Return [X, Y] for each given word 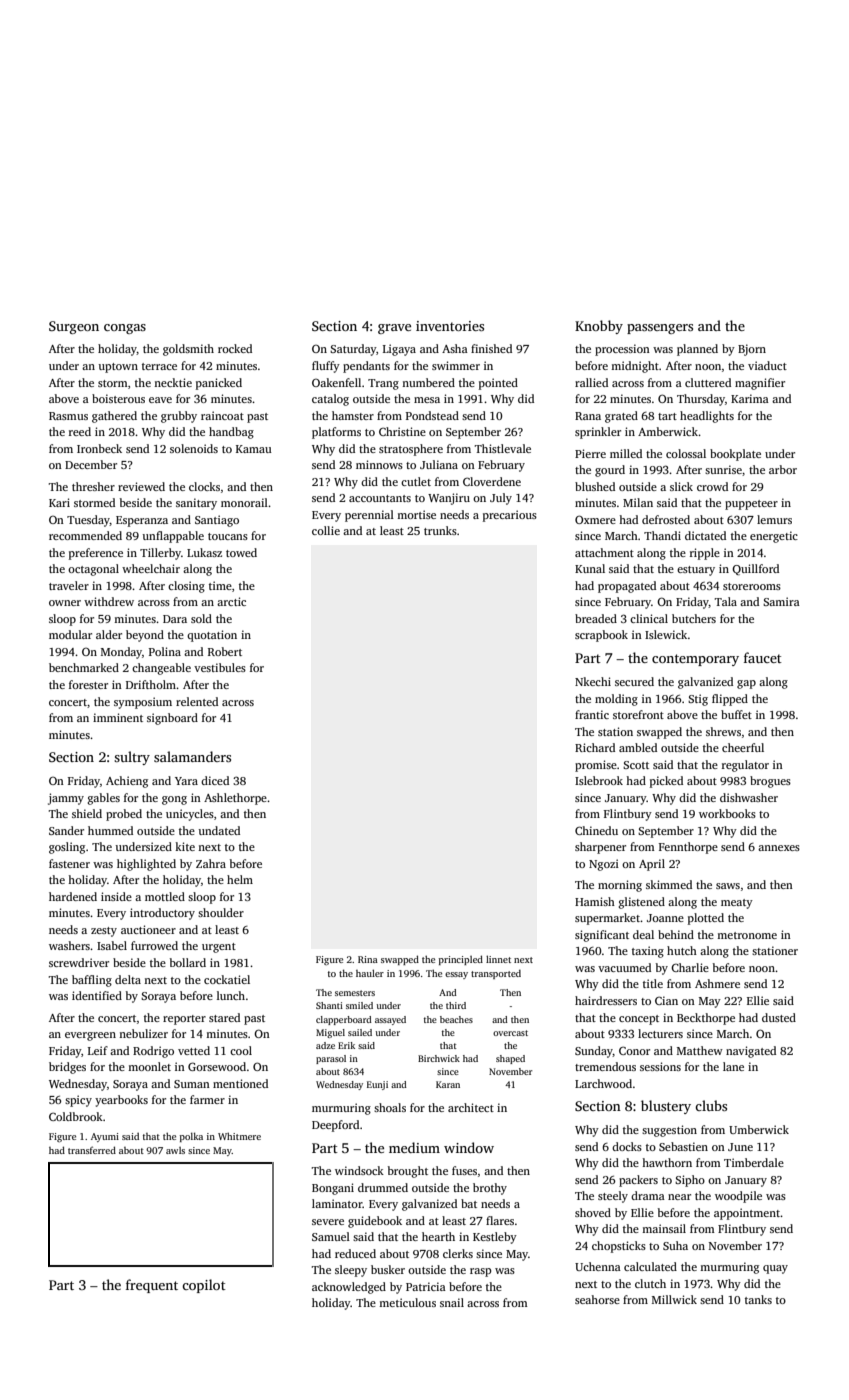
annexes [779, 848]
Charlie [690, 967]
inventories [450, 326]
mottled [165, 896]
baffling [92, 981]
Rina [368, 959]
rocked [235, 348]
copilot [204, 1286]
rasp [481, 1272]
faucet [763, 657]
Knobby [599, 327]
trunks [440, 530]
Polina [165, 651]
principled [461, 960]
